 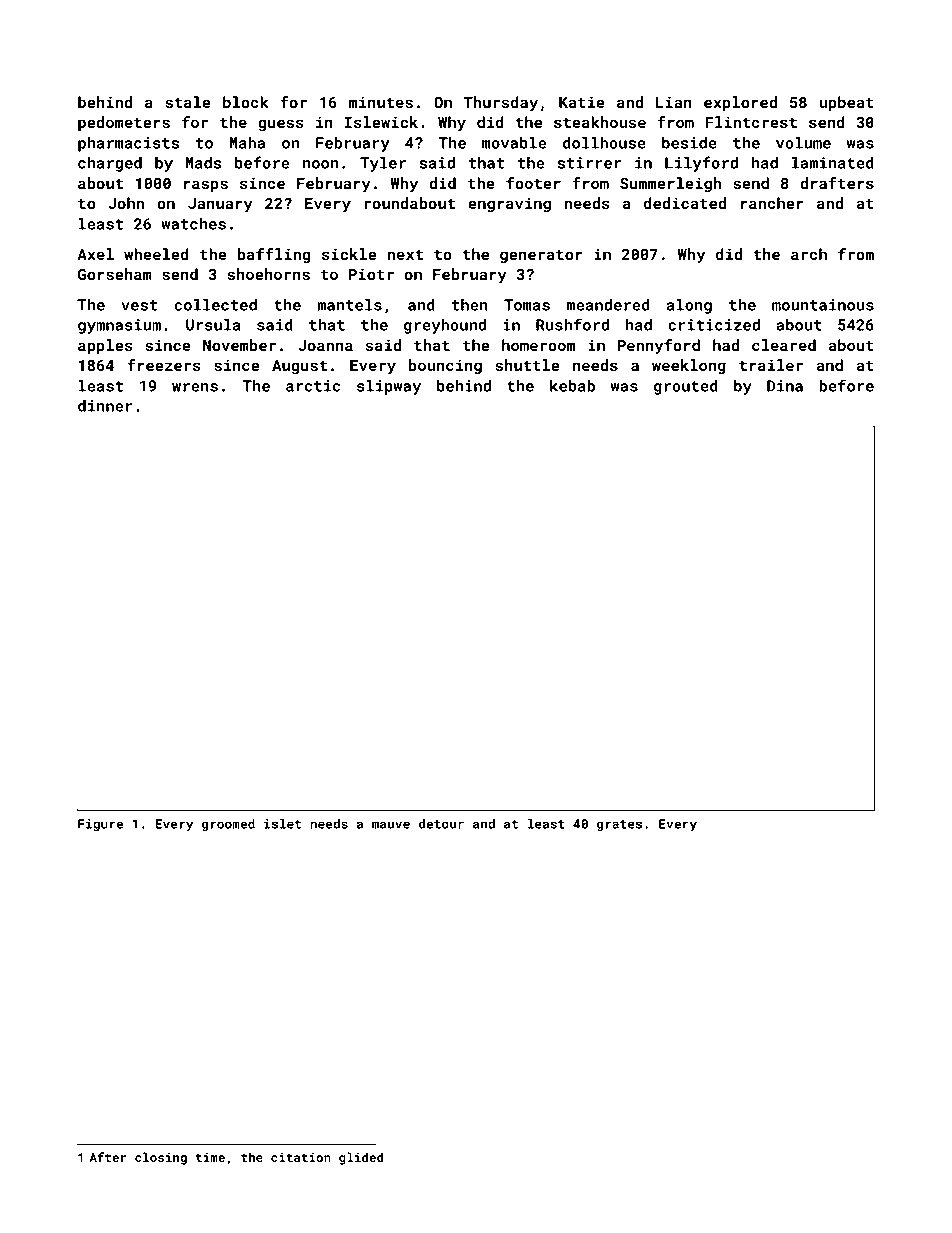 I want to click on detour, so click(x=441, y=824).
